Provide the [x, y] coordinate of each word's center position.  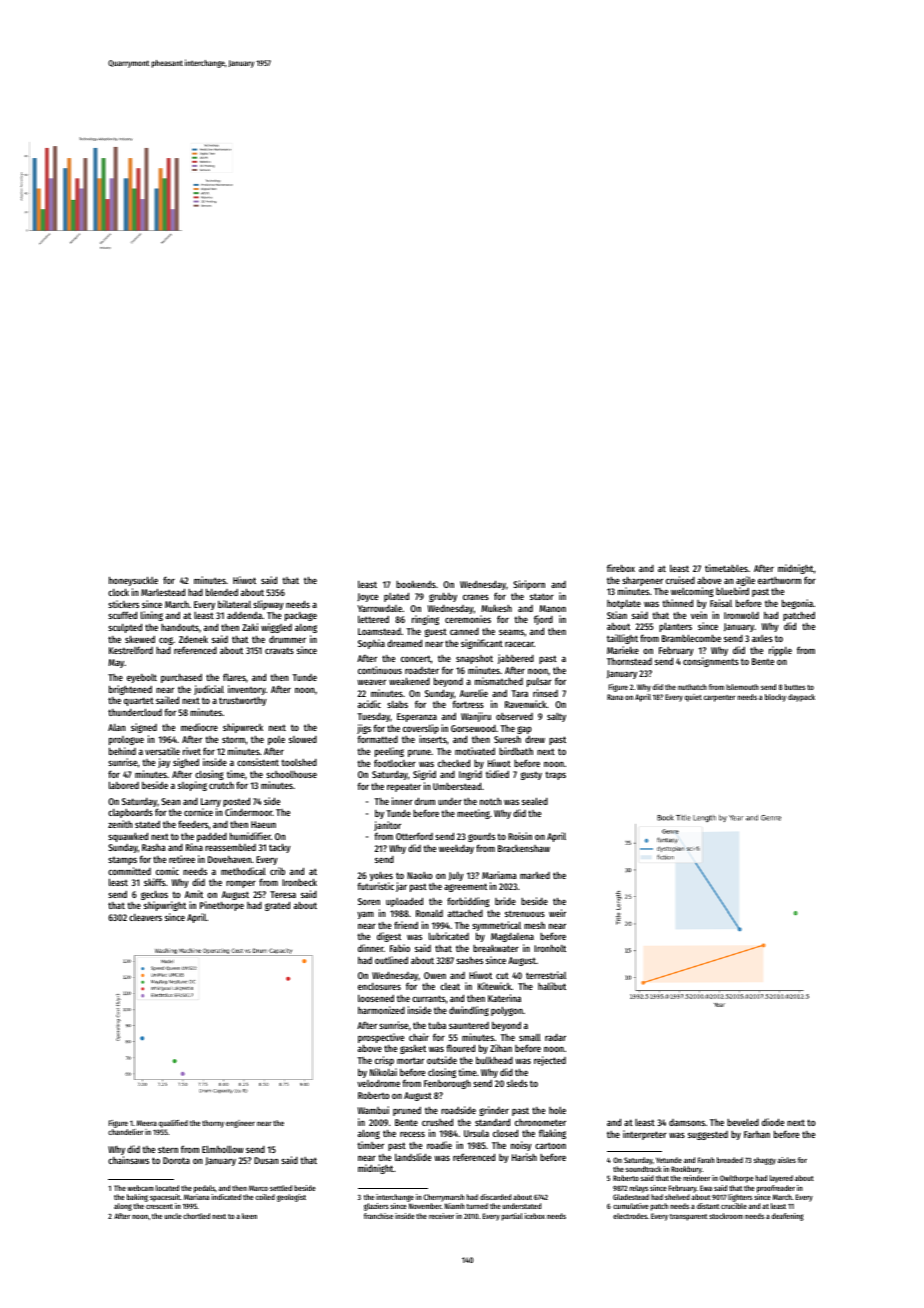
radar [555, 1037]
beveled [743, 1122]
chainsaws [128, 1160]
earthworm [779, 580]
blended [222, 592]
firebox [621, 568]
